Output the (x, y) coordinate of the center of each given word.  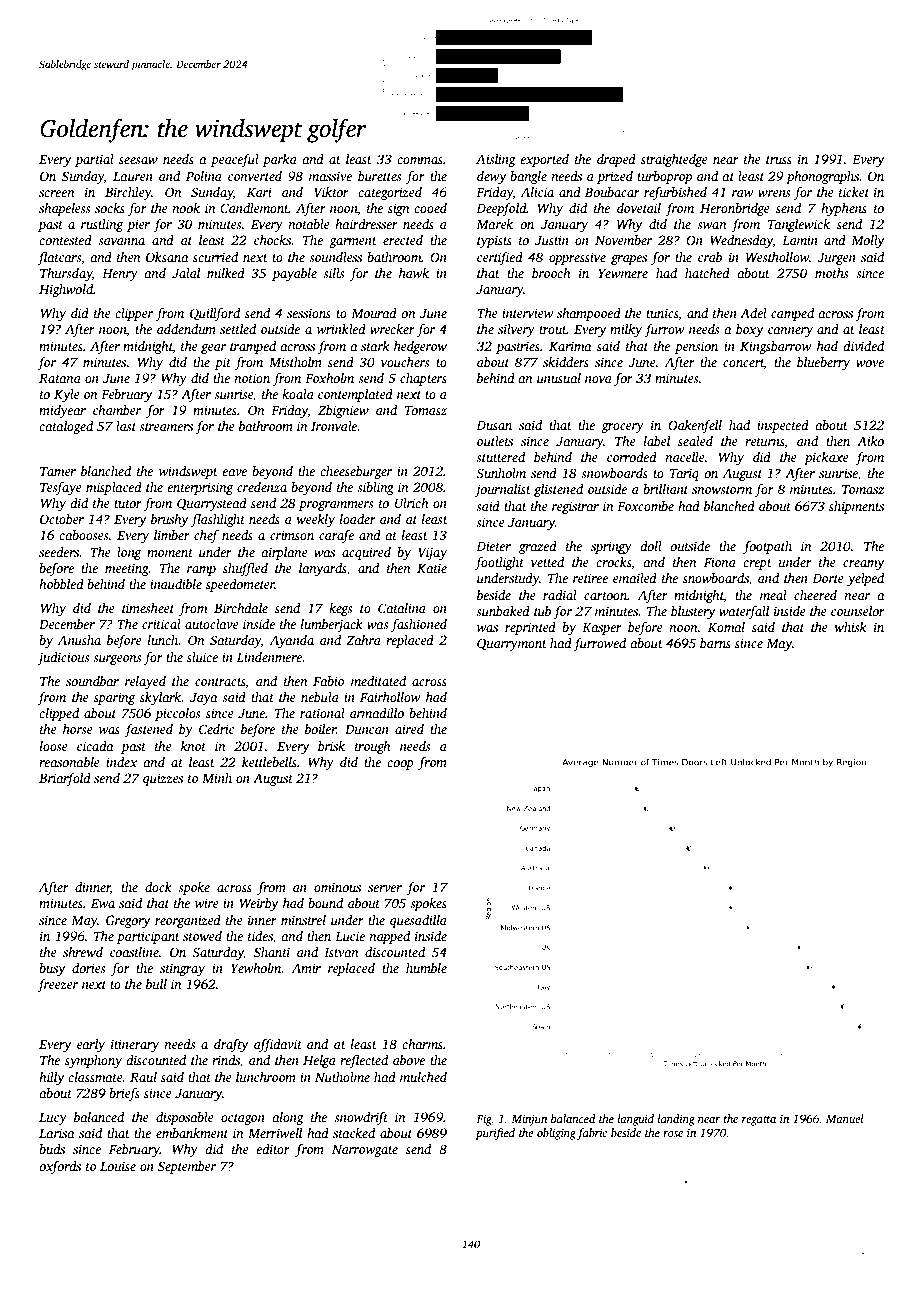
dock (158, 887)
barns (715, 643)
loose (54, 746)
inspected (783, 426)
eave (234, 472)
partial (94, 160)
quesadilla (418, 921)
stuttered (500, 457)
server (385, 888)
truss (779, 160)
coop (400, 765)
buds (52, 1149)
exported (544, 160)
